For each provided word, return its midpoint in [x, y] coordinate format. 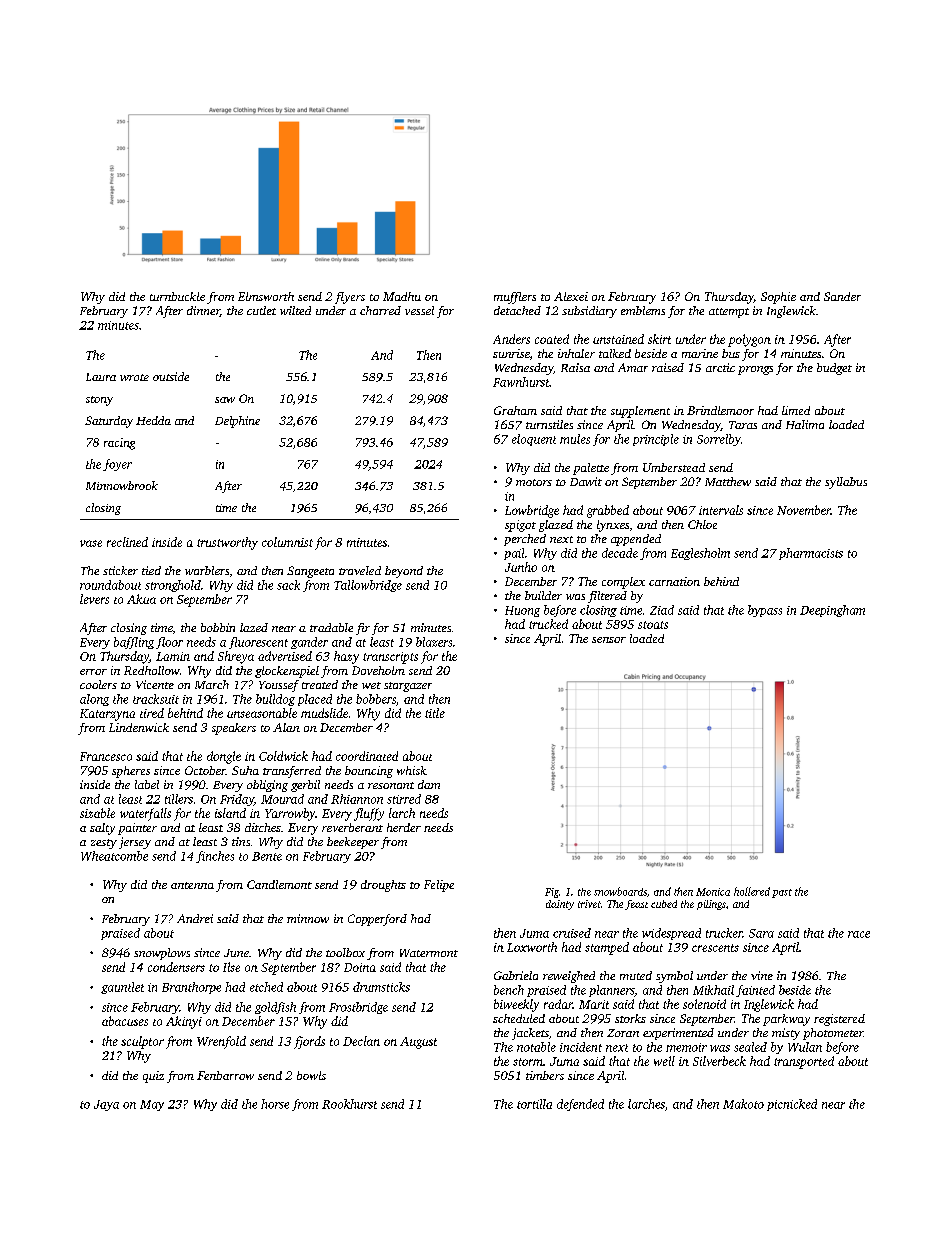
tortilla [534, 1104]
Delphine [237, 422]
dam [429, 784]
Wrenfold [221, 1042]
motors [534, 482]
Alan [286, 727]
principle [656, 440]
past [782, 893]
